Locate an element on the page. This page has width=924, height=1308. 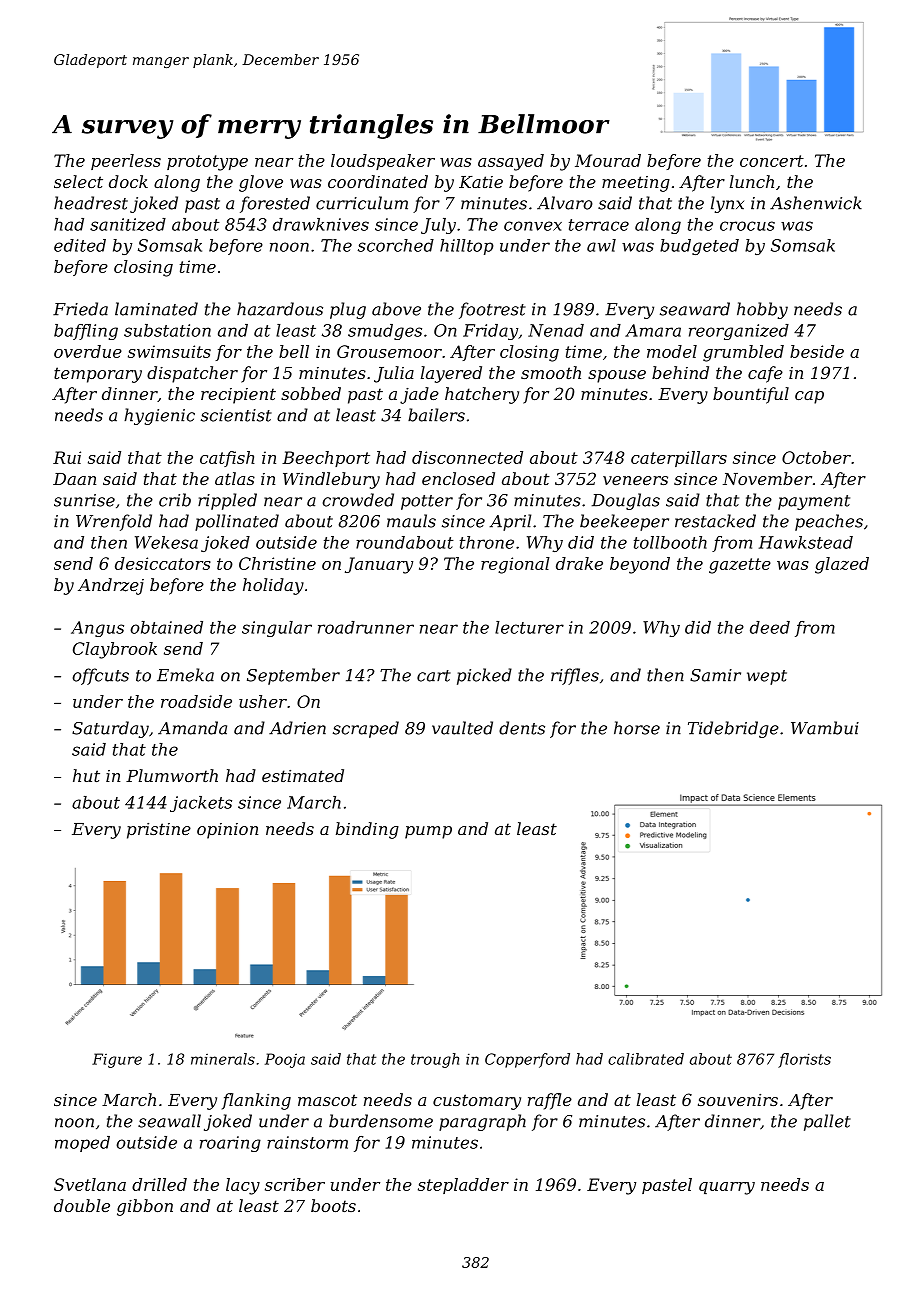
Wekesa is located at coordinates (166, 542).
